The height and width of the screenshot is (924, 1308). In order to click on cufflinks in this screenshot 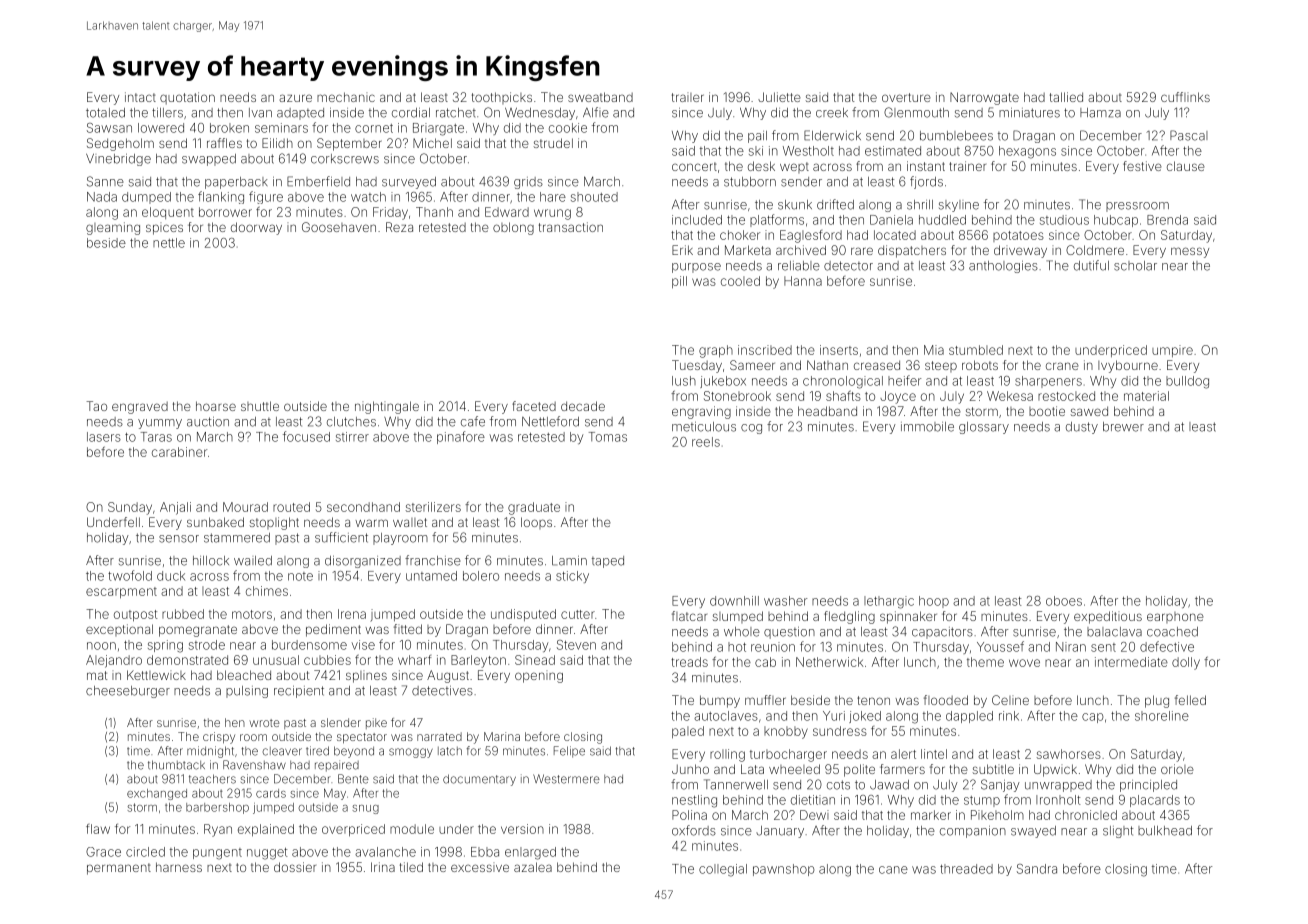, I will do `click(1185, 97)`.
